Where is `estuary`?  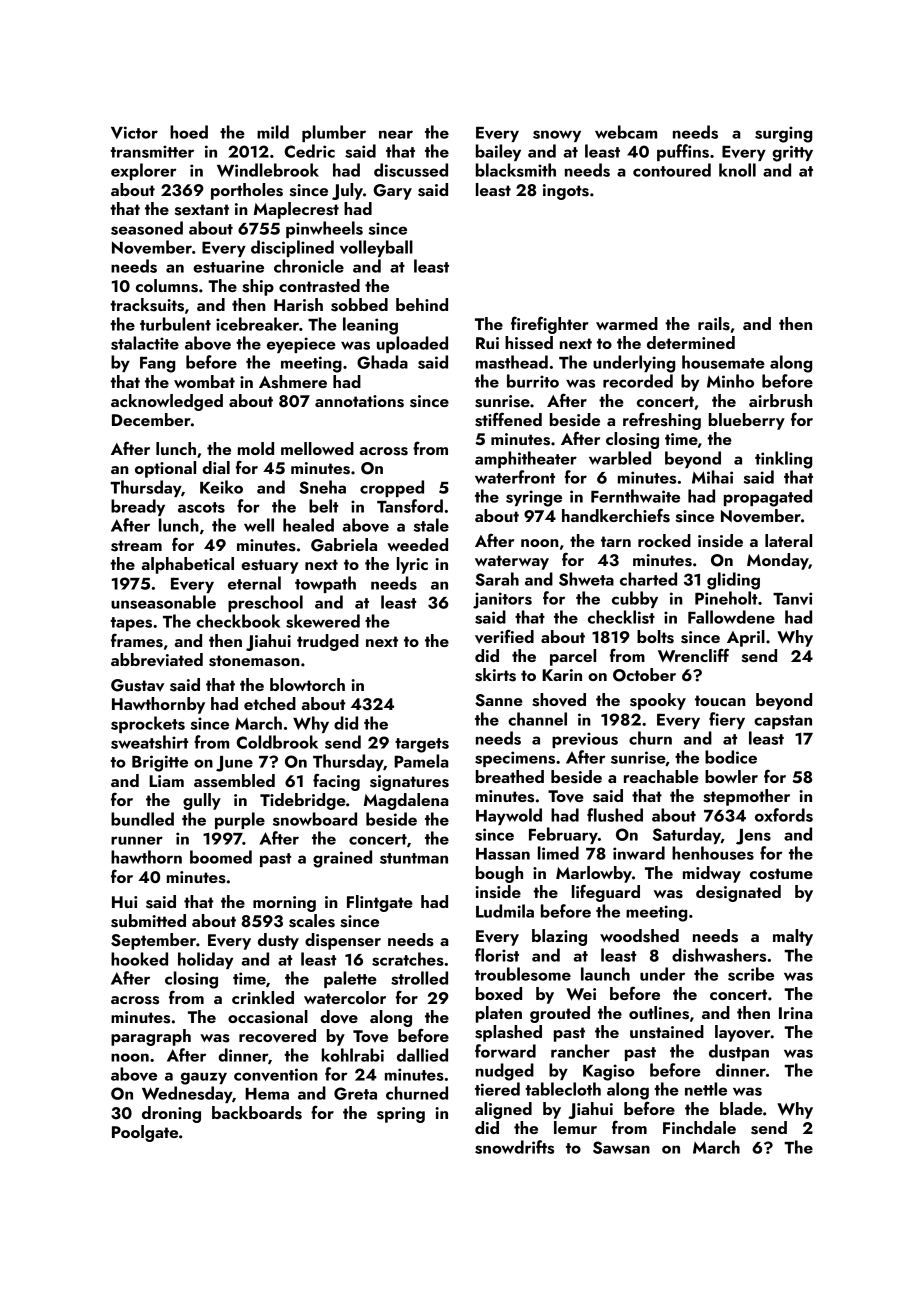
estuary is located at coordinates (270, 566).
